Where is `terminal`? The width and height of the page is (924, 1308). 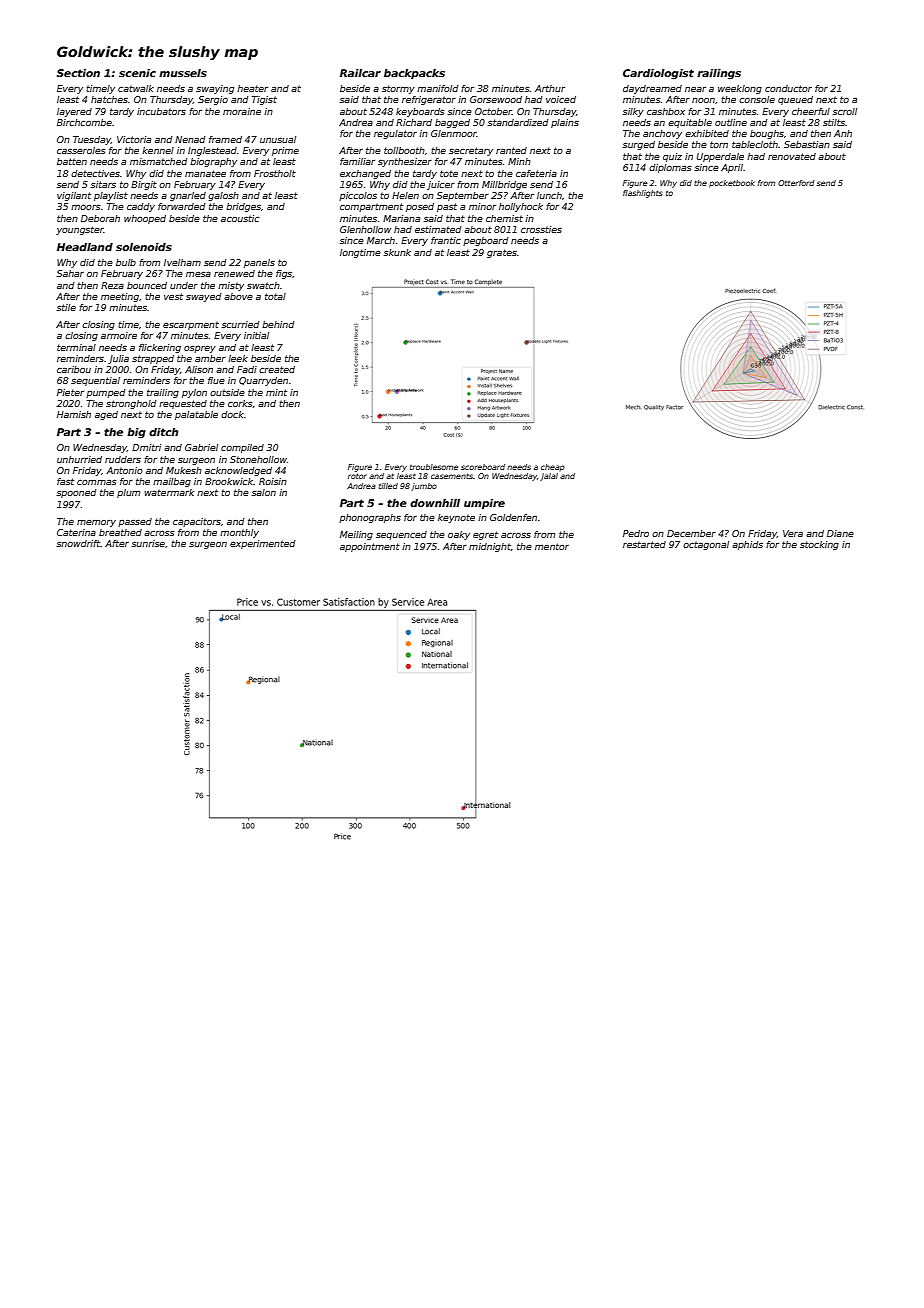
terminal is located at coordinates (76, 347).
